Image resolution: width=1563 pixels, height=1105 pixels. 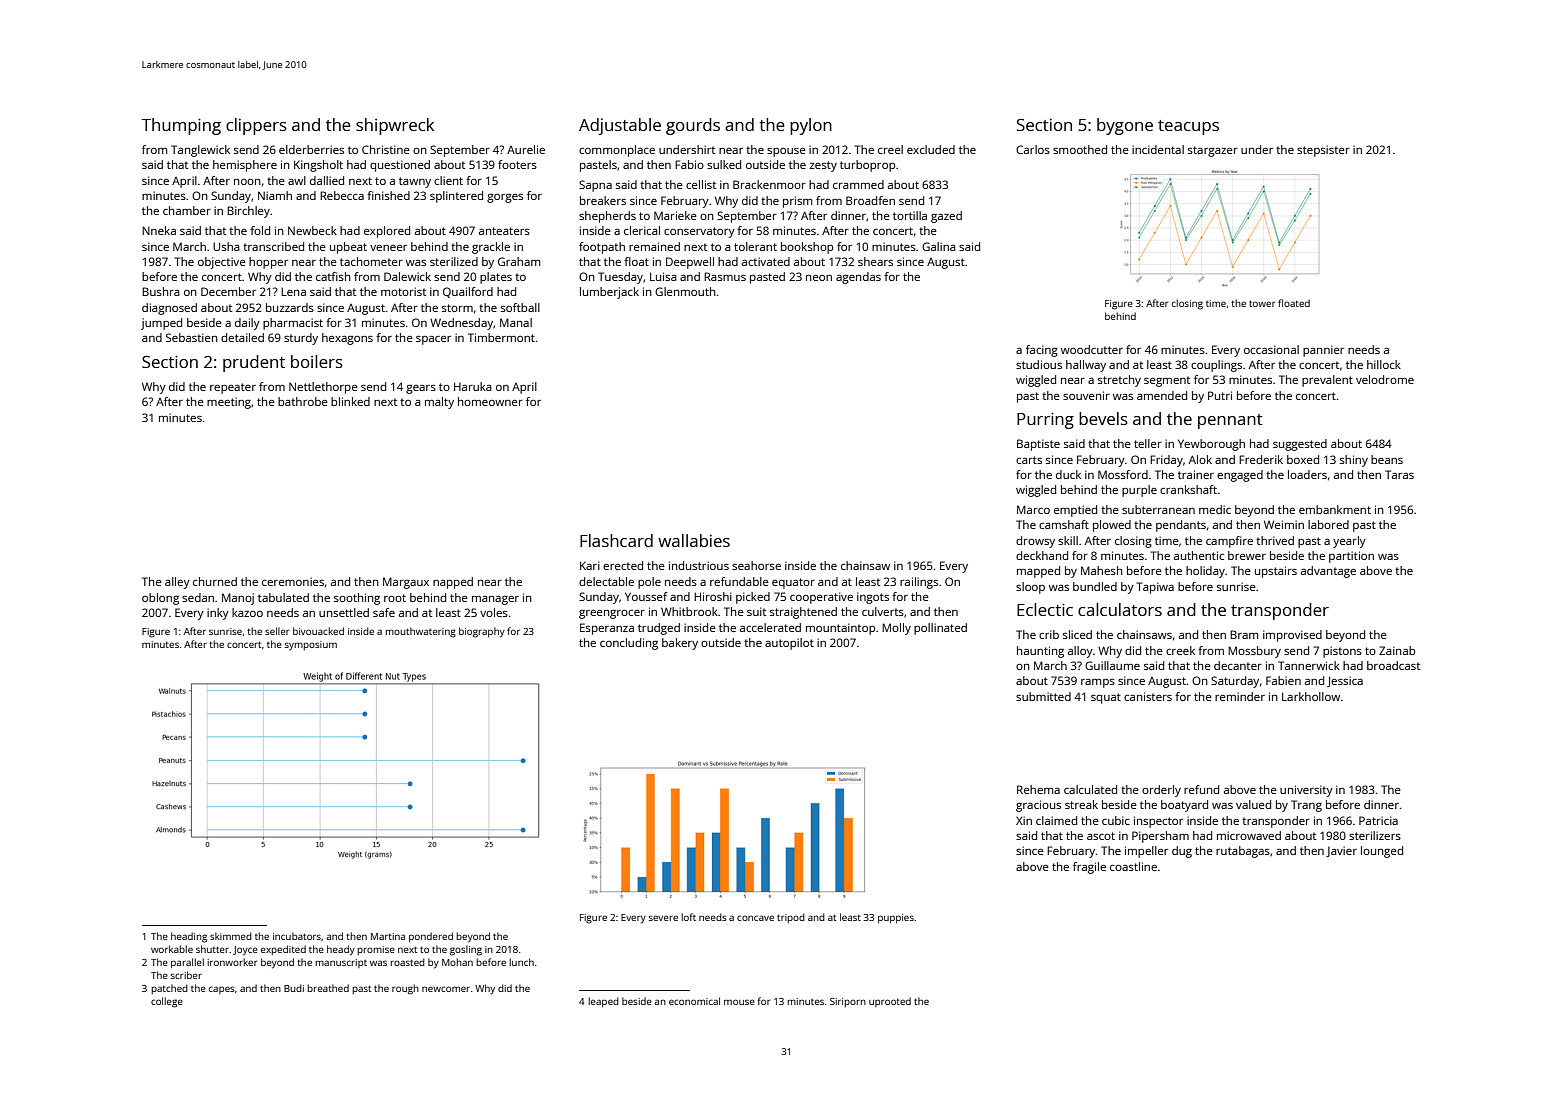 What do you see at coordinates (1300, 445) in the screenshot?
I see `suggested` at bounding box center [1300, 445].
